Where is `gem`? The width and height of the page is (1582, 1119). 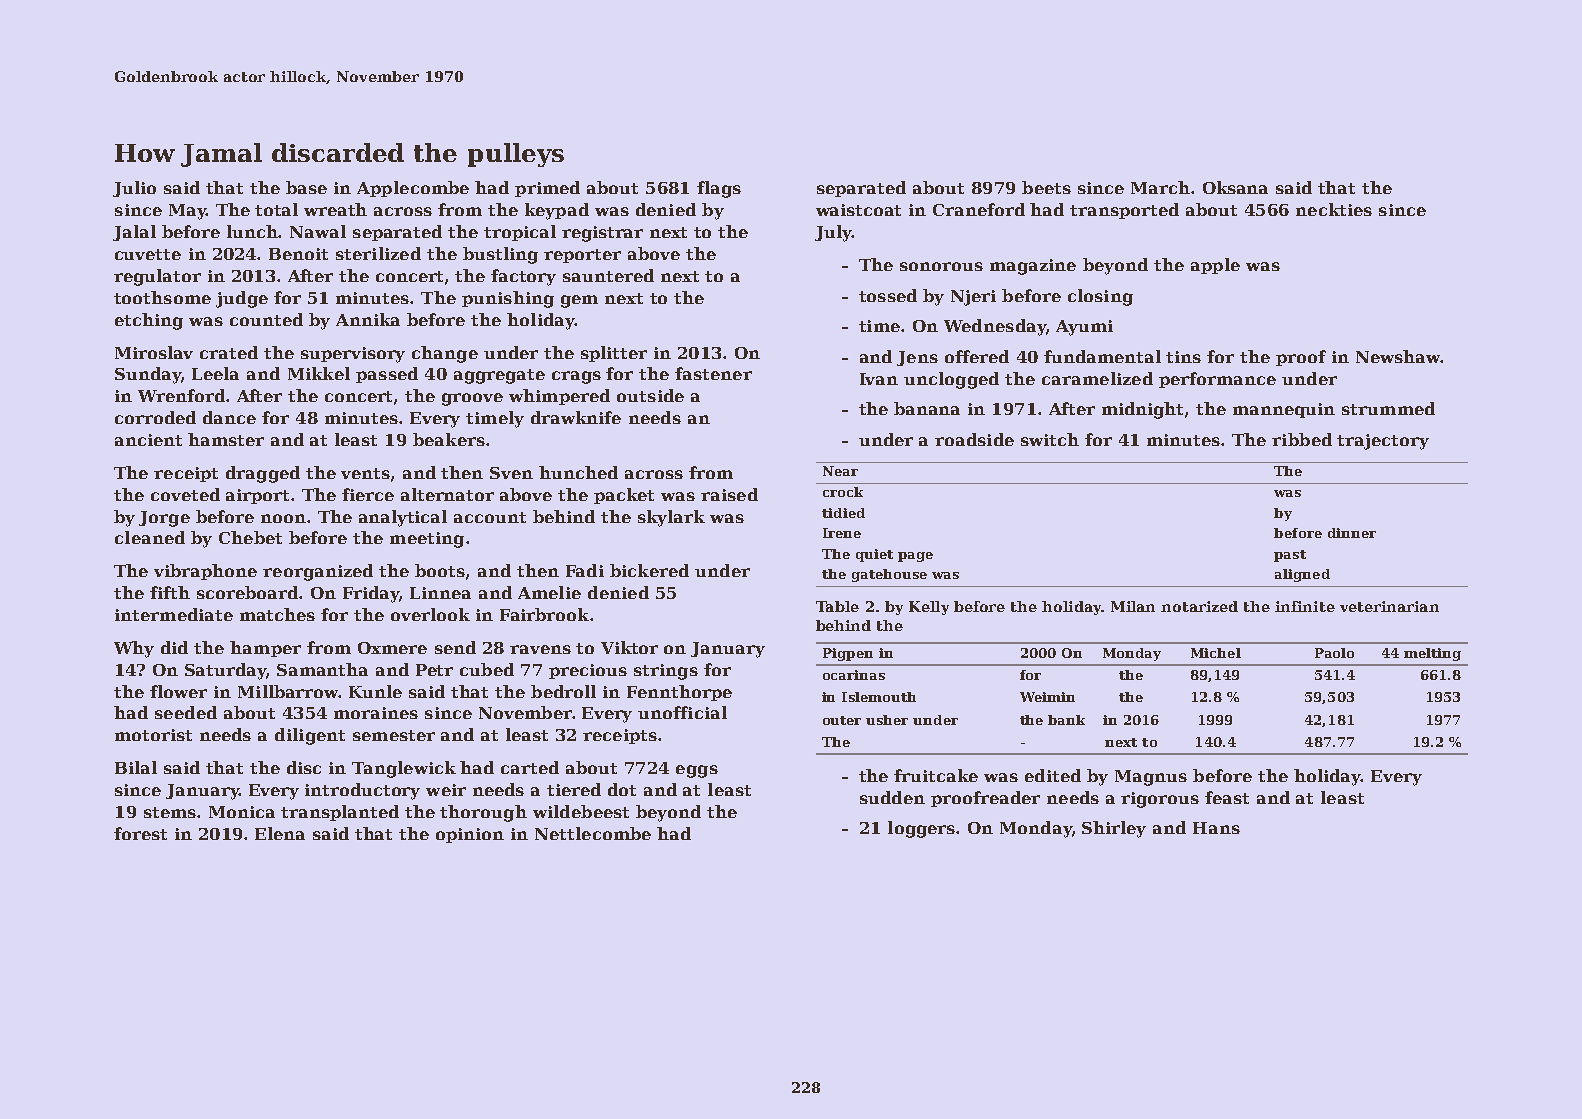 gem is located at coordinates (579, 301).
